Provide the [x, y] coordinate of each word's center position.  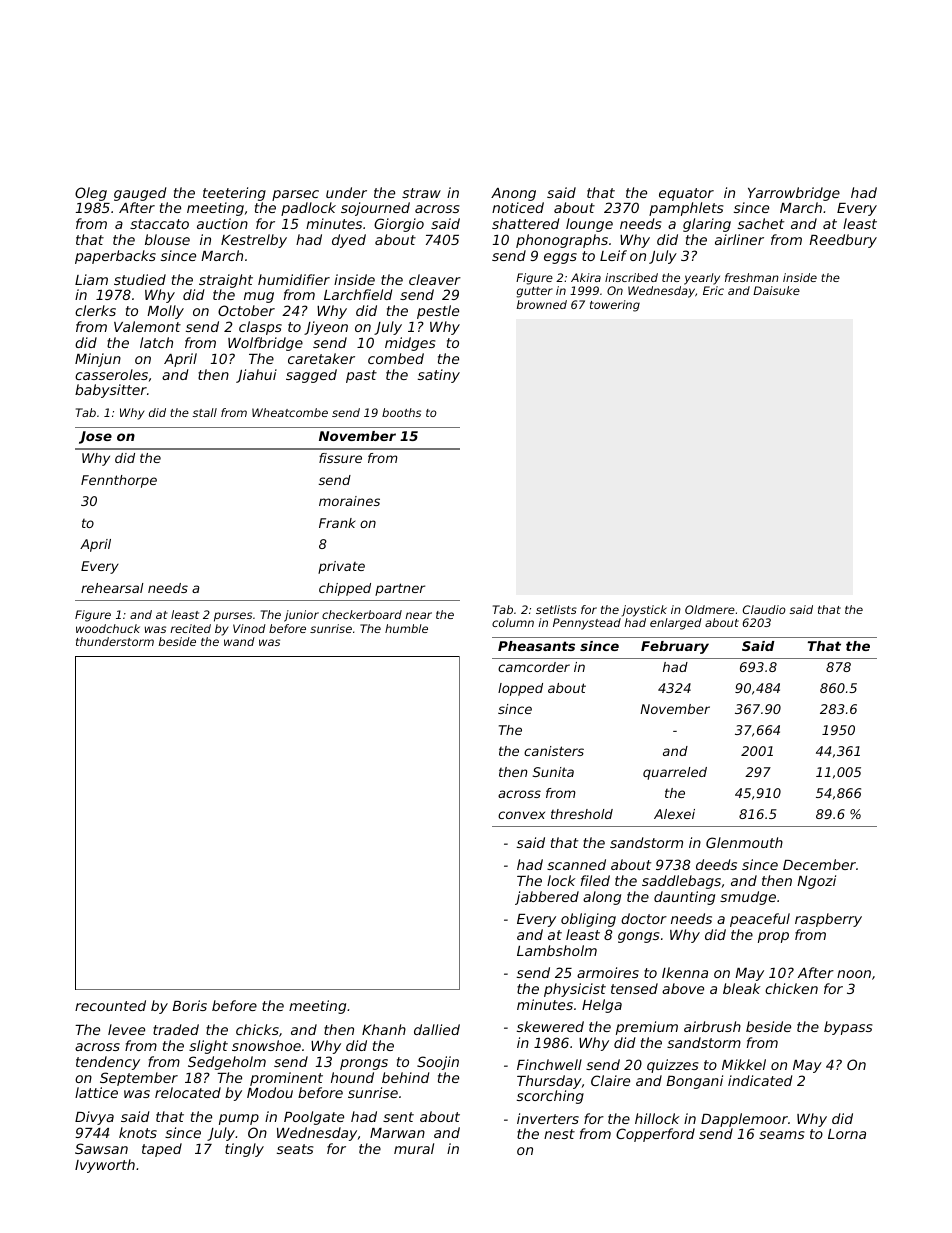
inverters [548, 1118]
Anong [513, 194]
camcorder [534, 667]
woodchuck [108, 628]
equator [686, 194]
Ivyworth [105, 1166]
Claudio [764, 609]
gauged [140, 194]
